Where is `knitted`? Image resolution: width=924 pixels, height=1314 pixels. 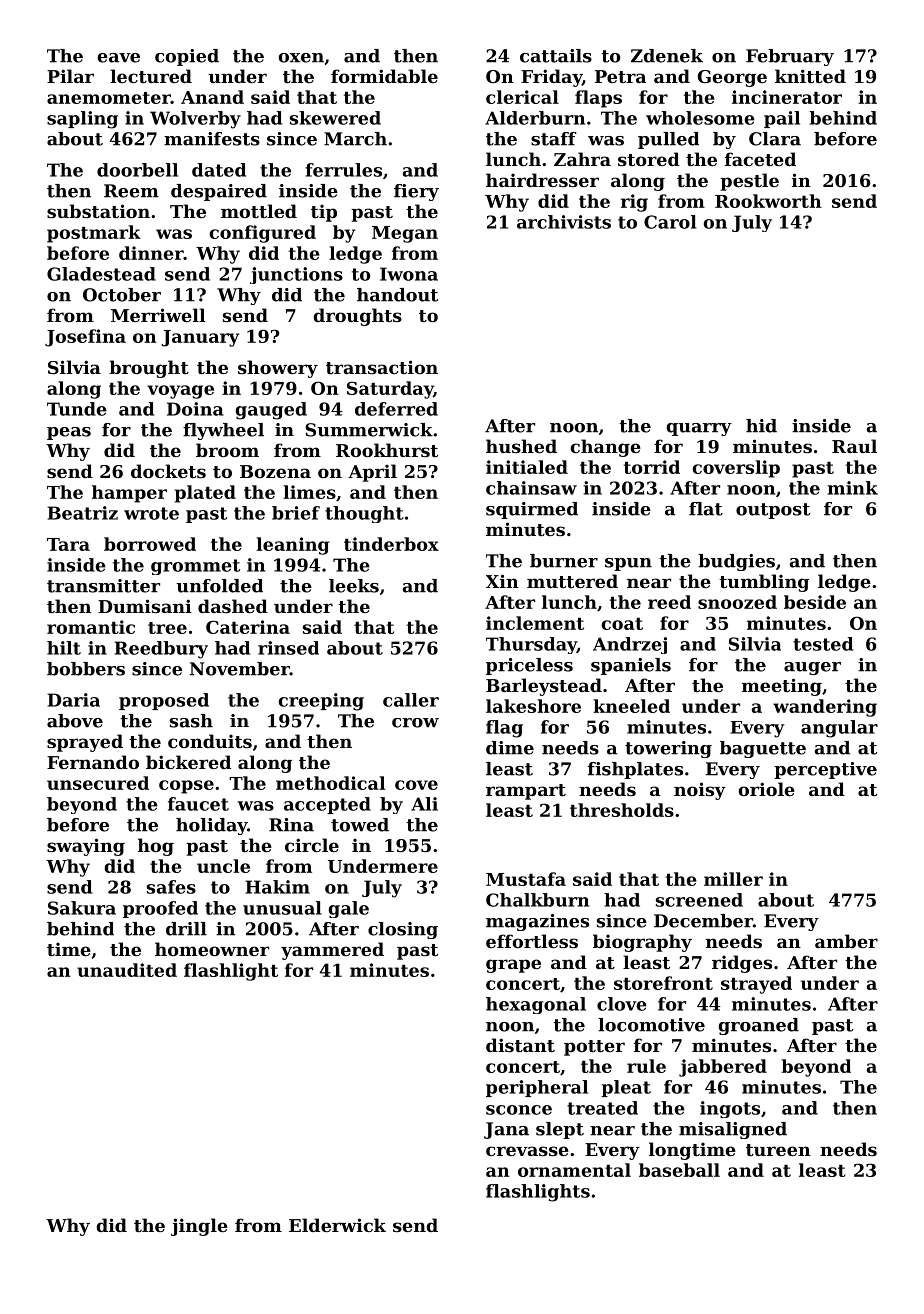
knitted is located at coordinates (810, 76).
